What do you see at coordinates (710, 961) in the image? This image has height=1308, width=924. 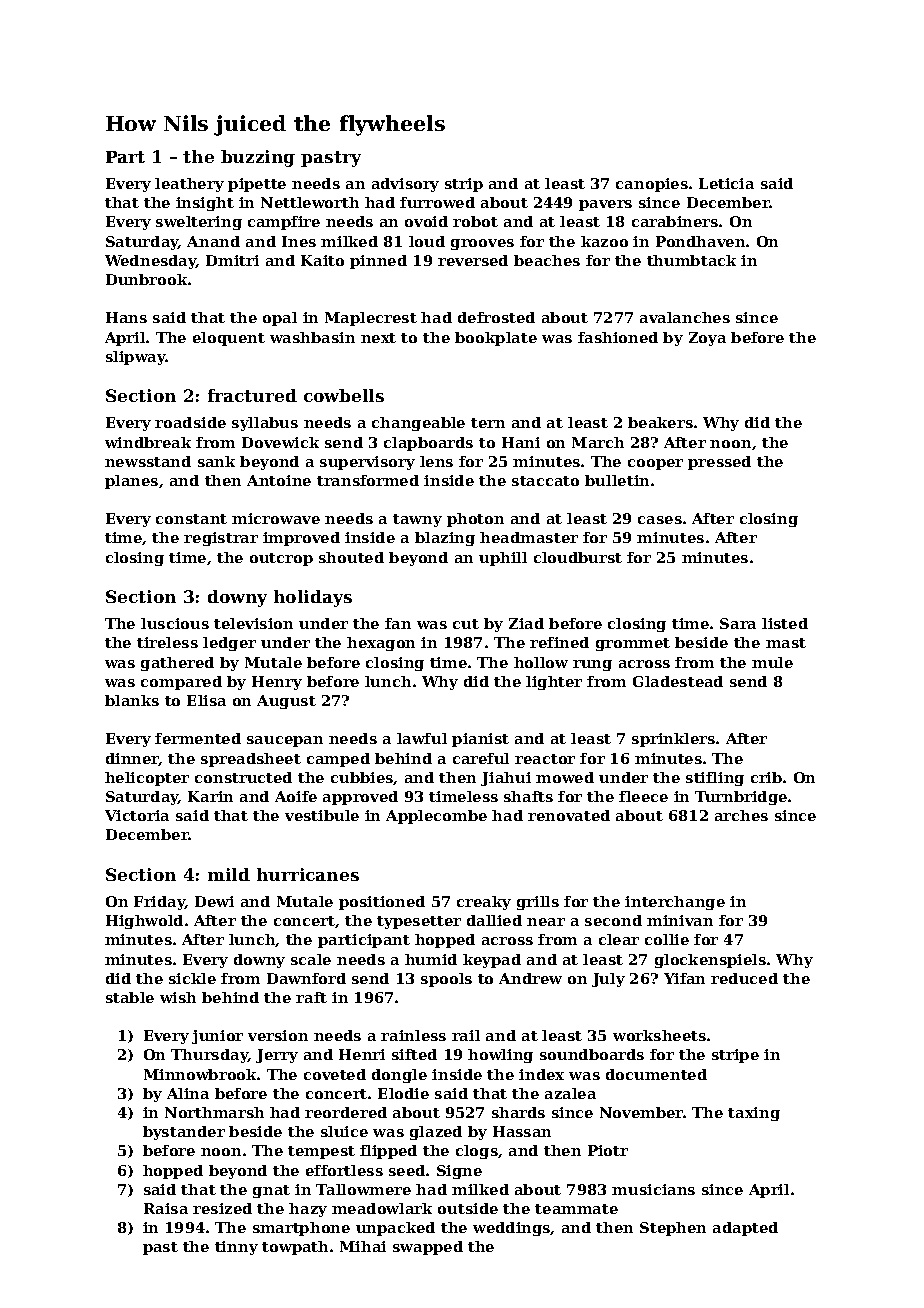 I see `glockenspiels` at bounding box center [710, 961].
